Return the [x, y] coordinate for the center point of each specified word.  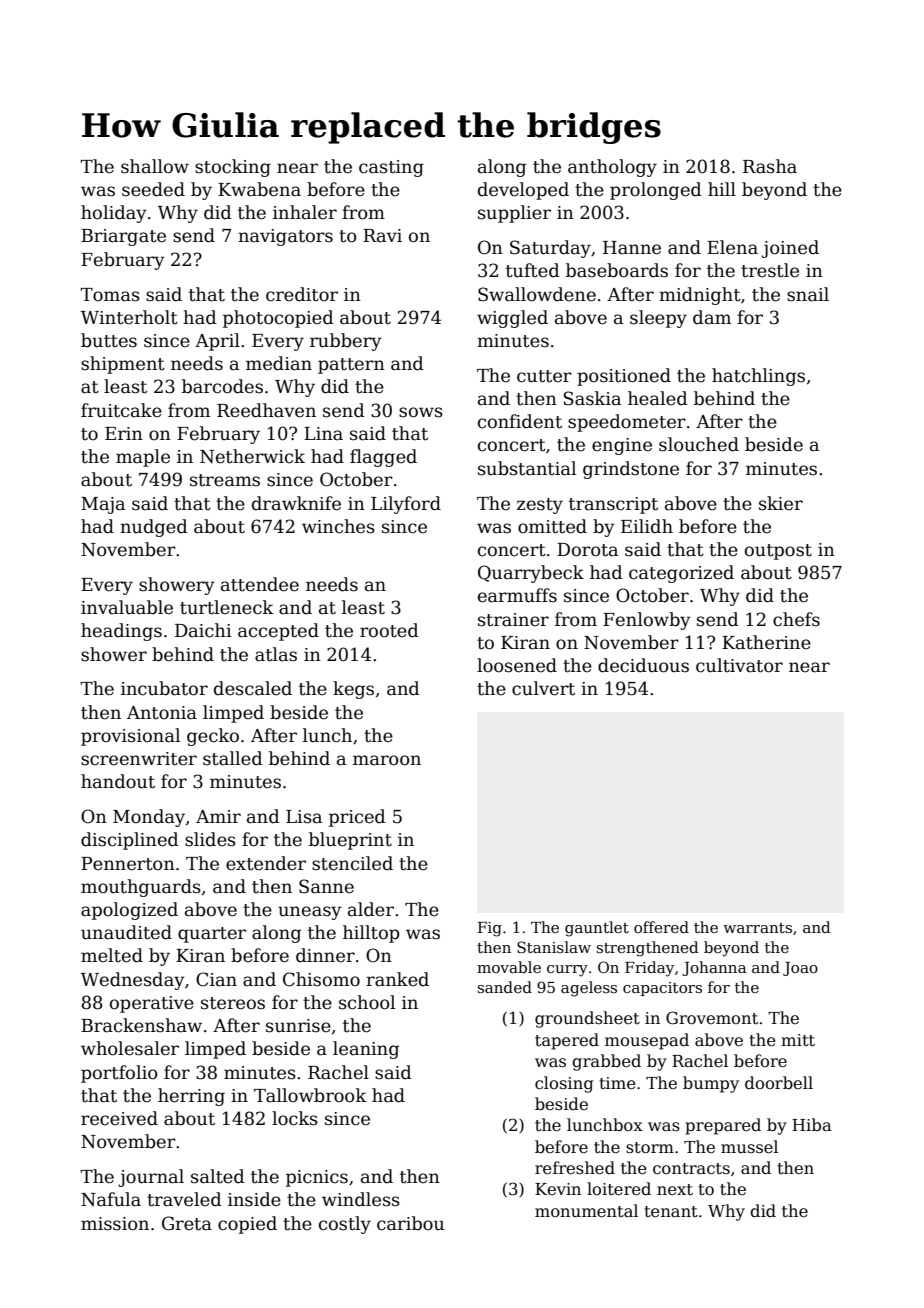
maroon [387, 760]
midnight [700, 296]
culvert [543, 688]
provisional [130, 737]
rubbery [346, 342]
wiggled [512, 319]
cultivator [739, 665]
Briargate [123, 237]
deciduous [643, 665]
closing [564, 1084]
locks [295, 1118]
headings [121, 632]
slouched [699, 444]
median [279, 363]
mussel [749, 1147]
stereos [233, 1003]
